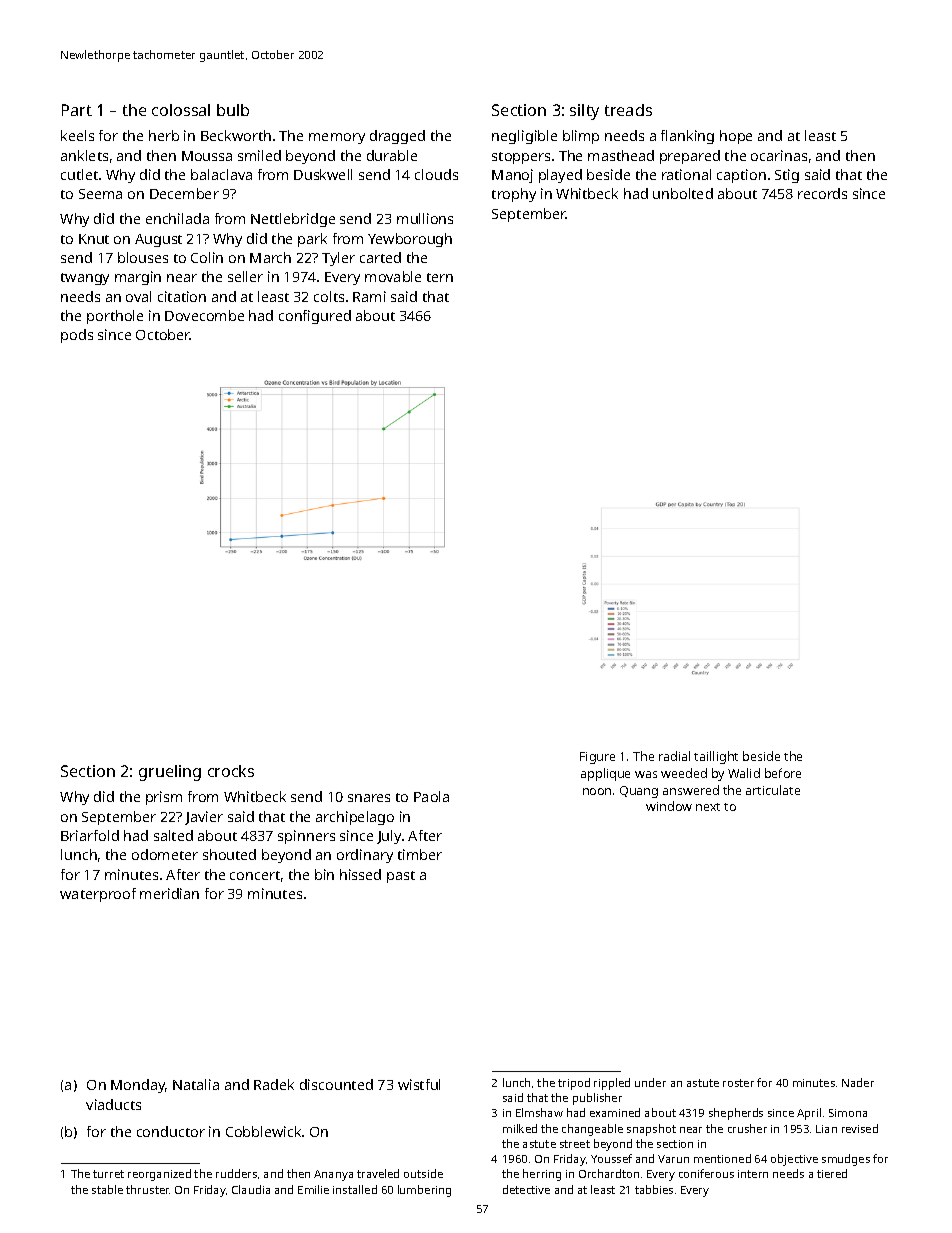  I want to click on dragged, so click(397, 137).
